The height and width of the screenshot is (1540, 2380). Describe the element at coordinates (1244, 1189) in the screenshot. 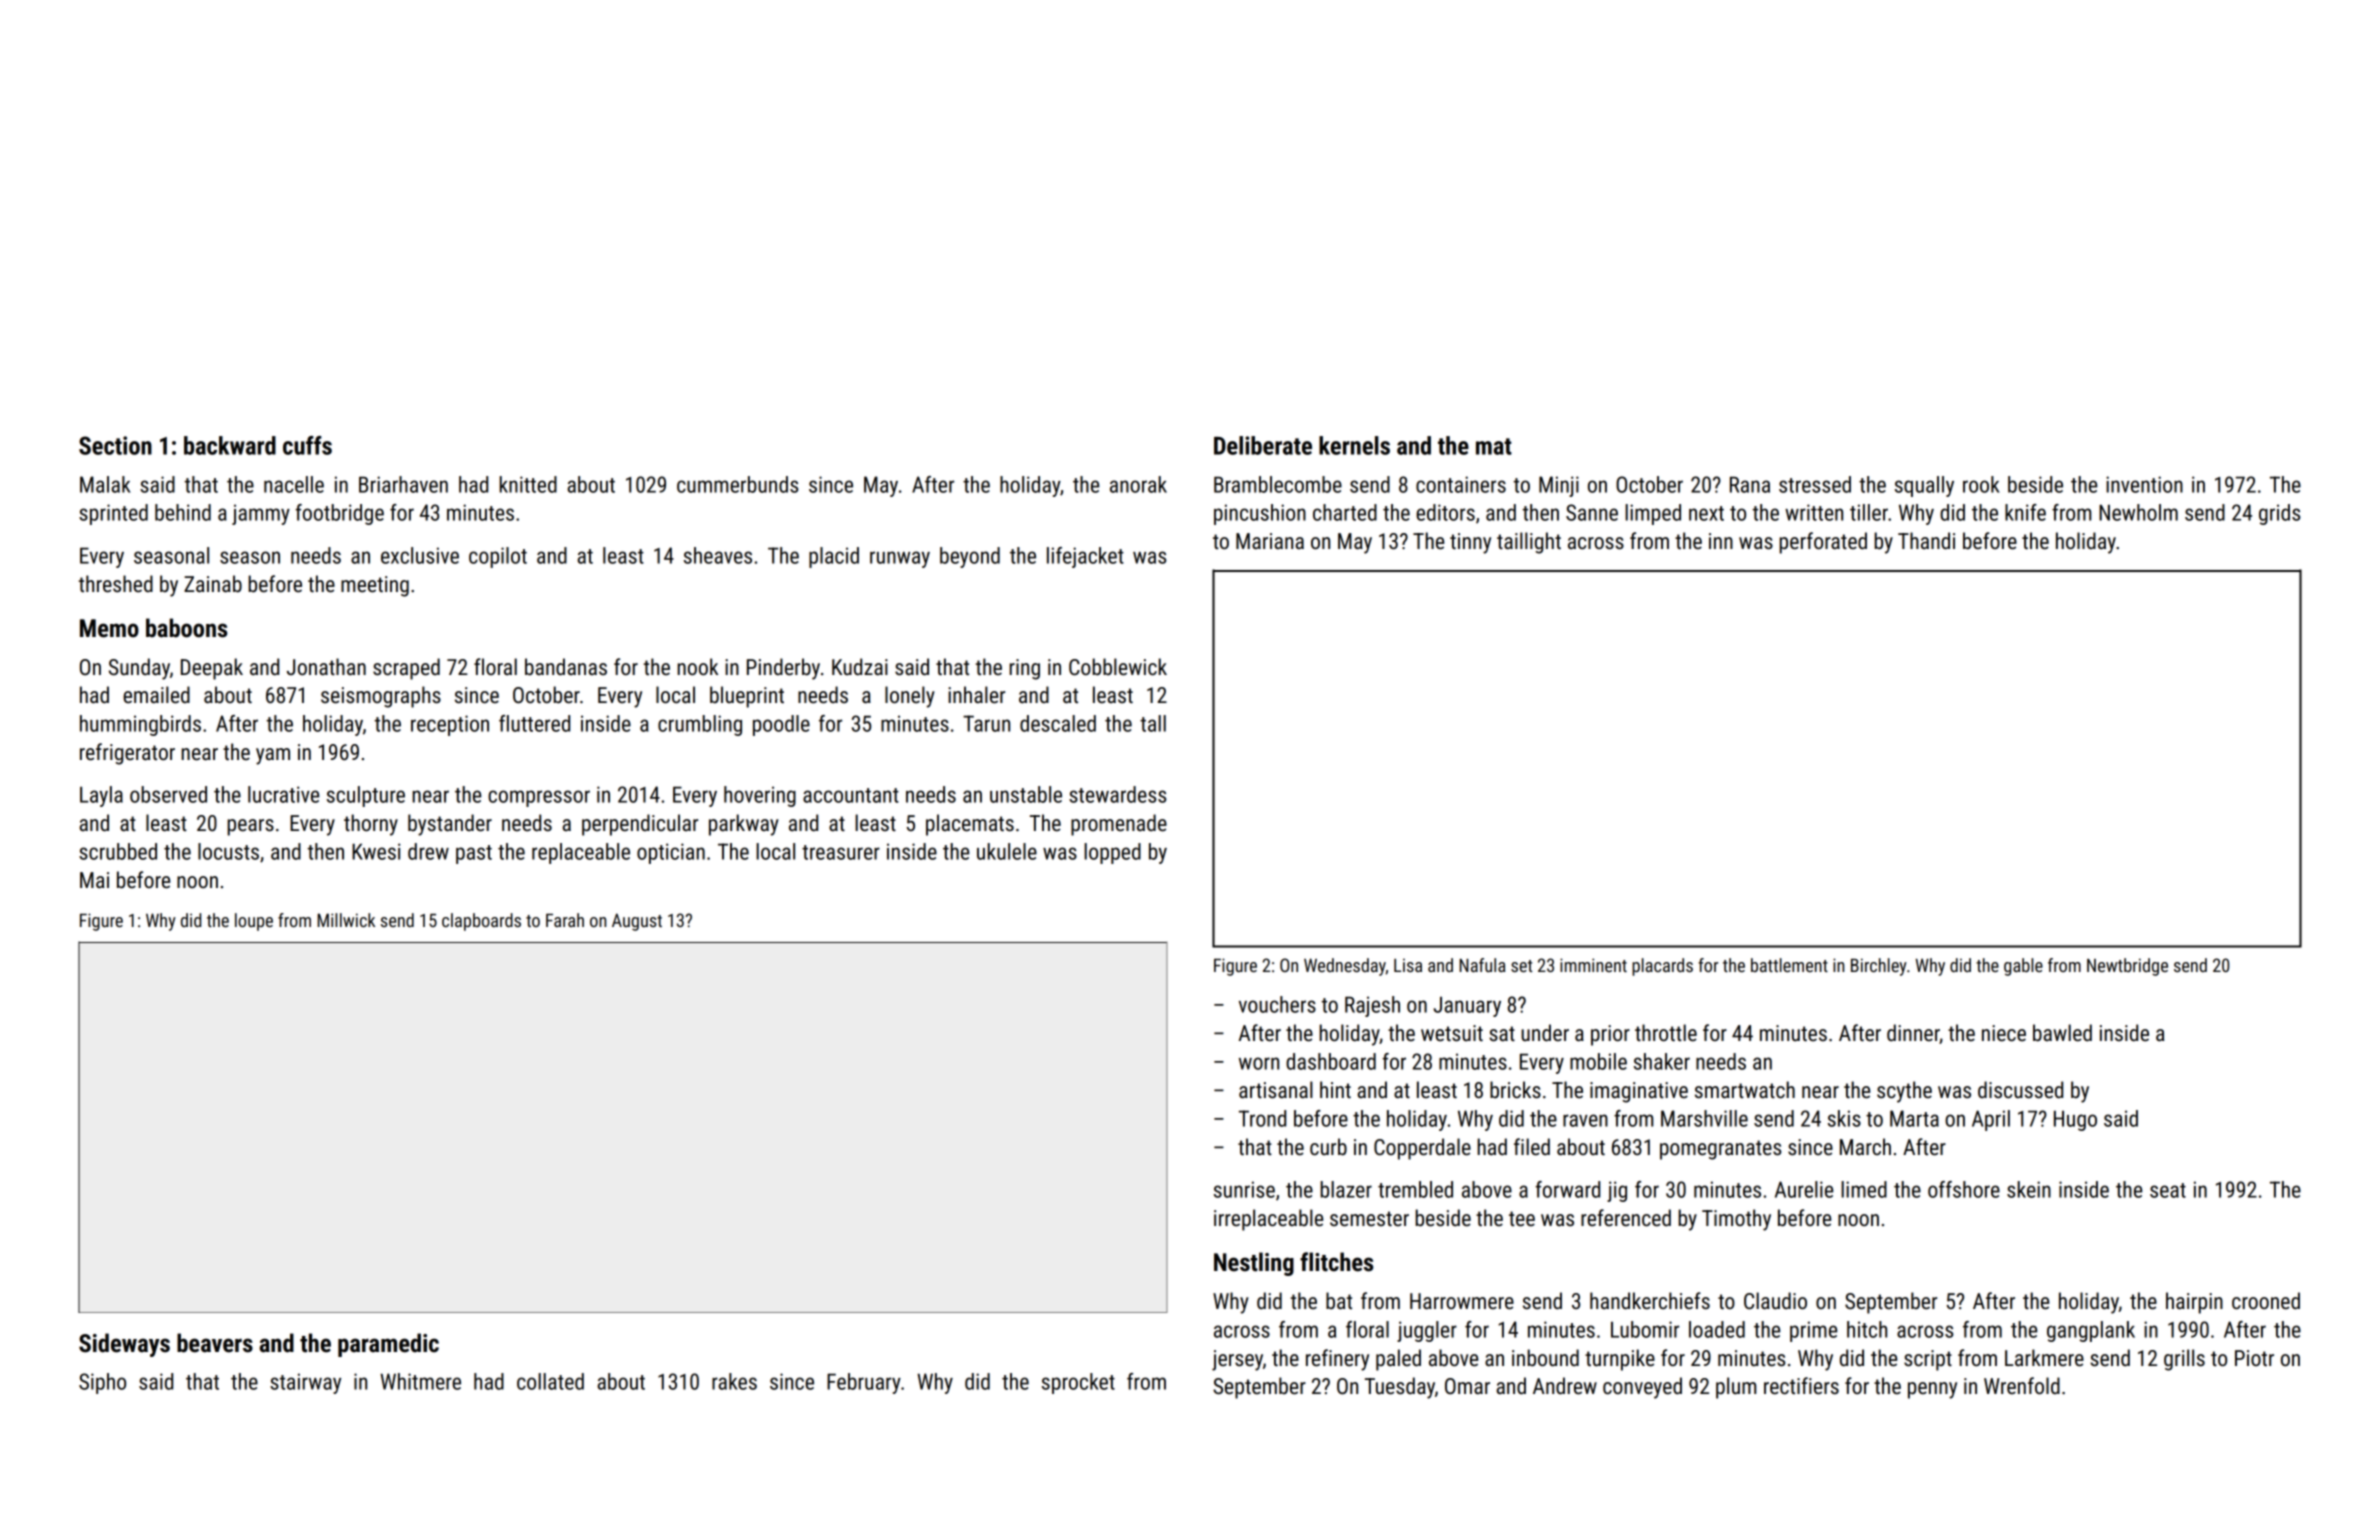

I see `sunrise` at that location.
